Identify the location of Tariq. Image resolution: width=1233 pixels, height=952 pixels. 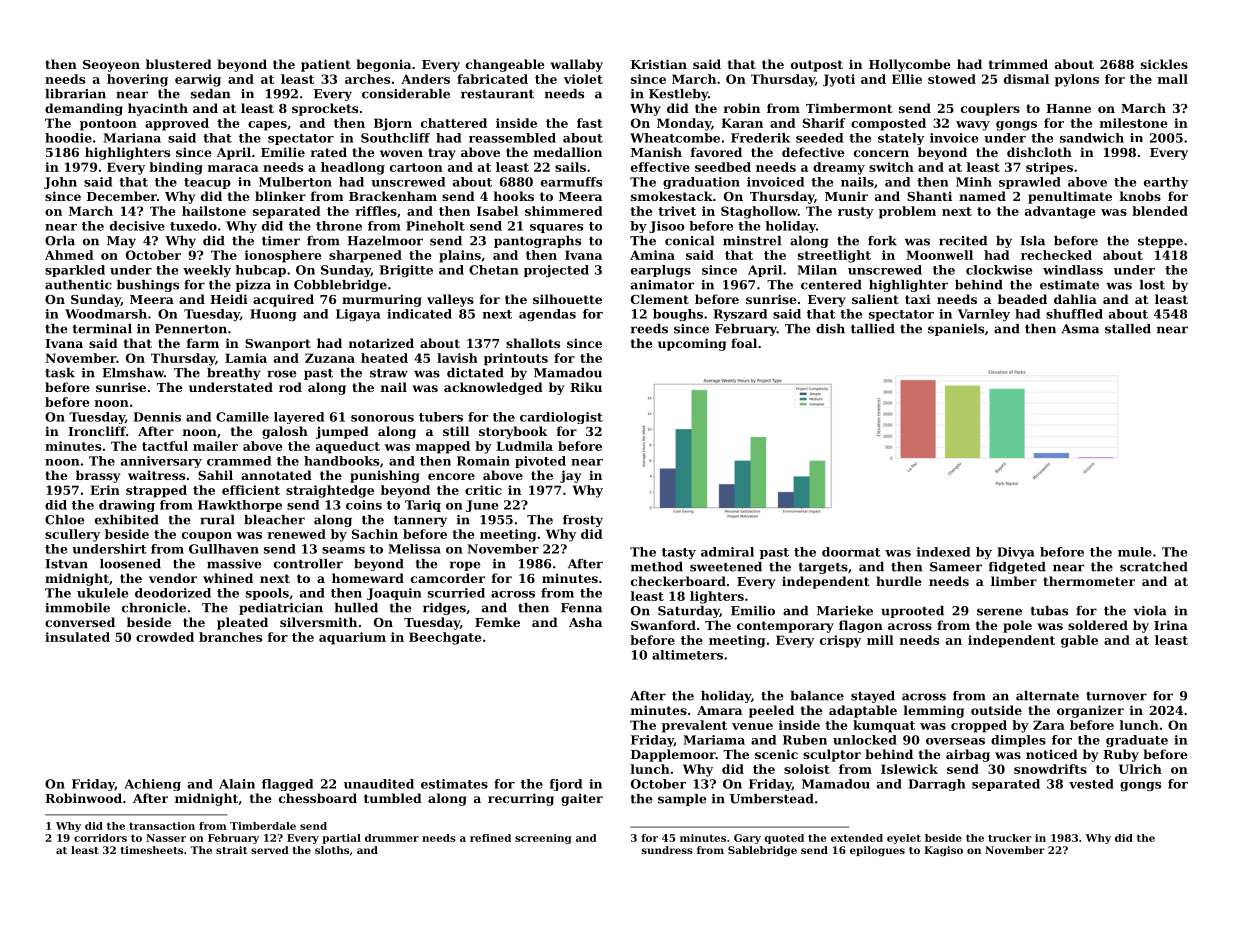
(423, 506).
